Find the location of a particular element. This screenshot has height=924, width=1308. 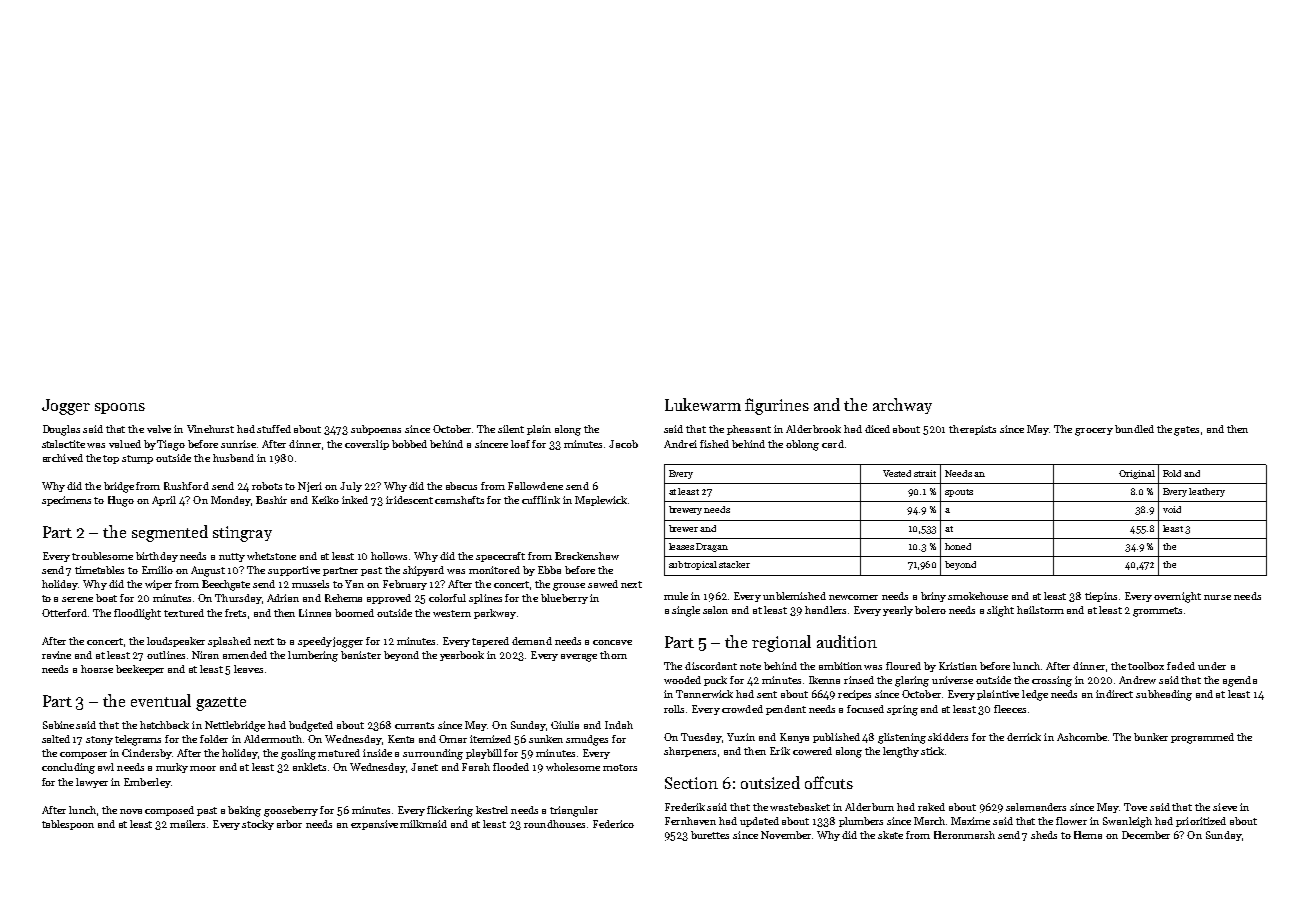

spoons is located at coordinates (120, 408).
